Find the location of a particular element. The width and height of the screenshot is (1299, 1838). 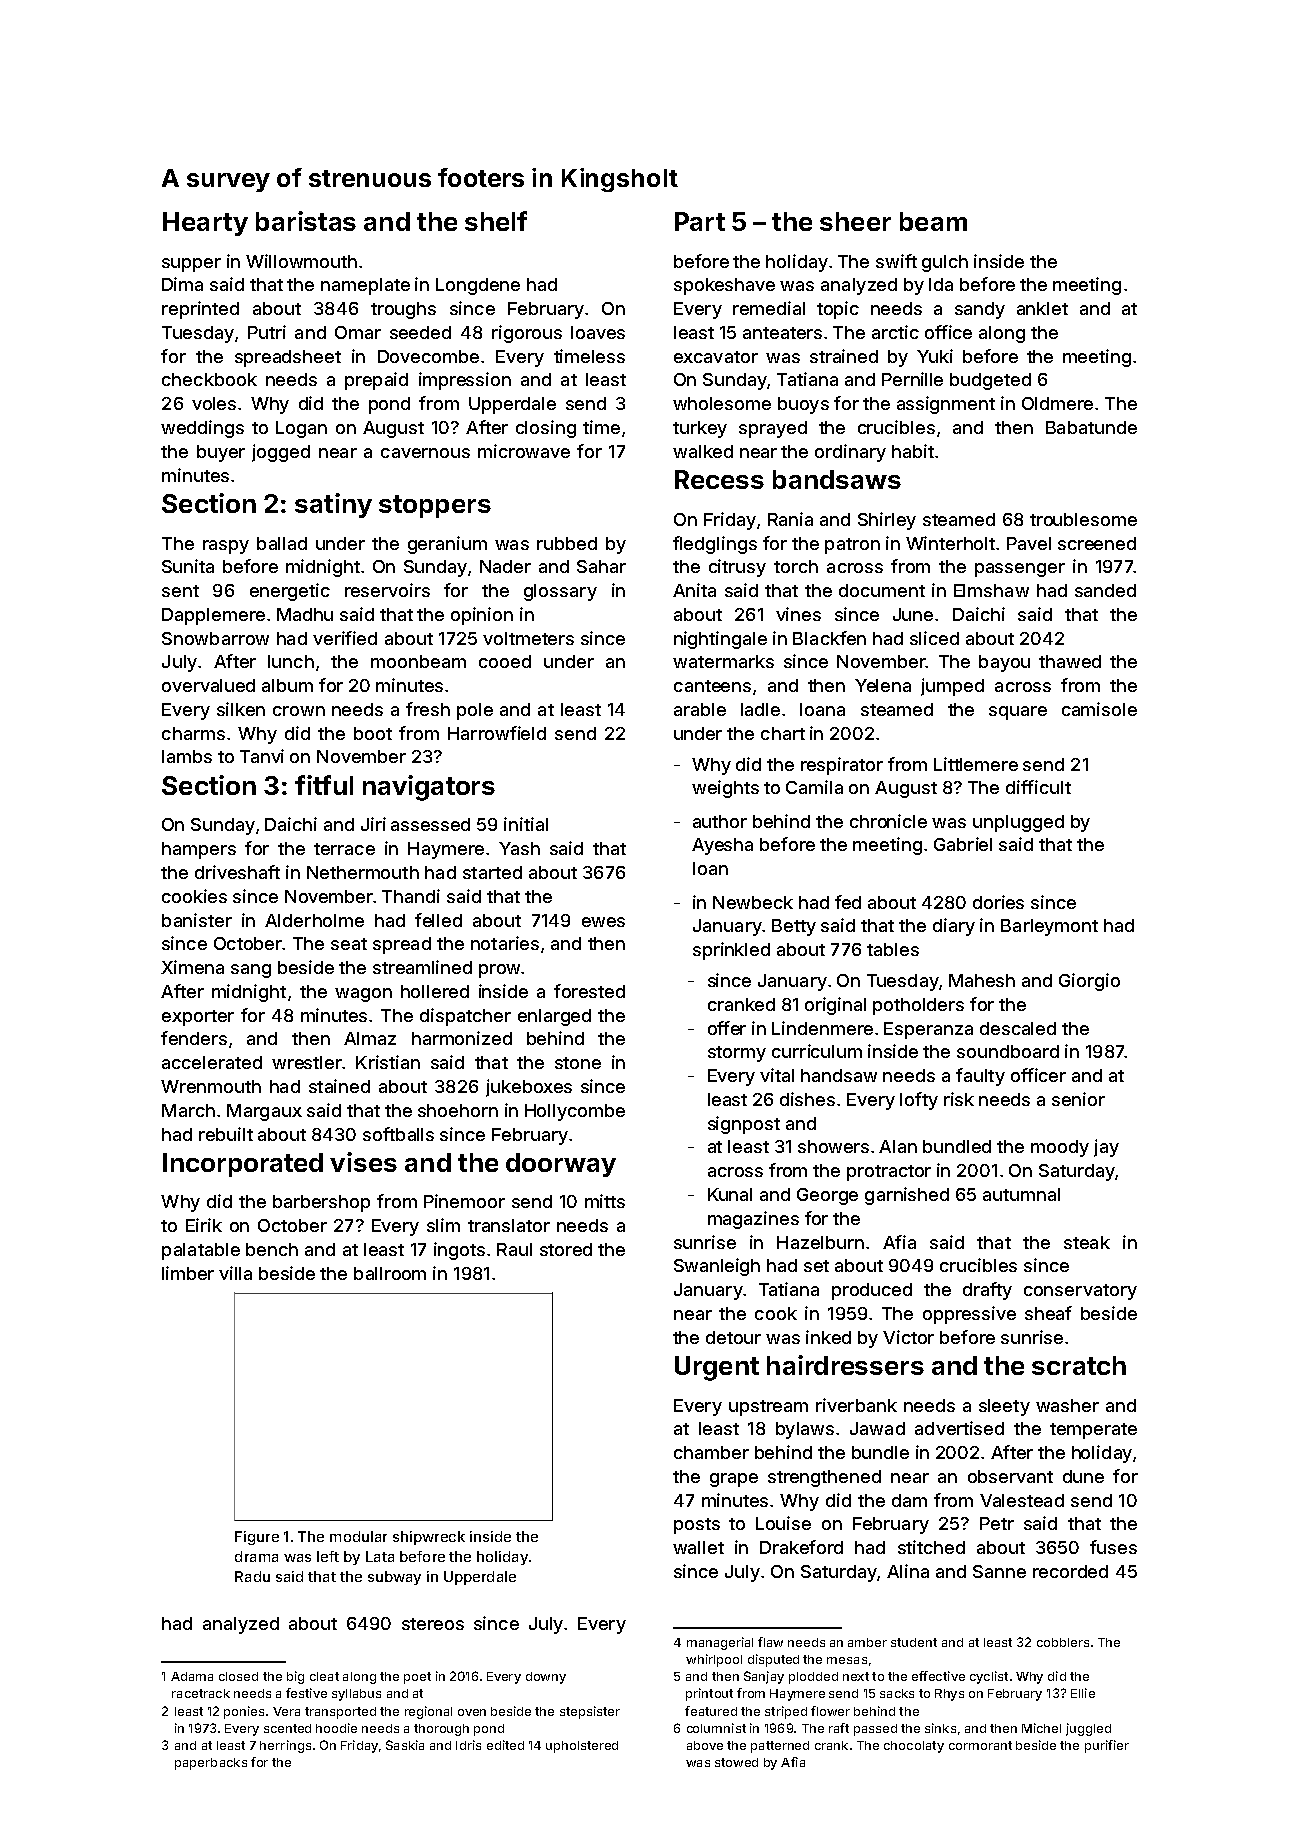

fuses is located at coordinates (1113, 1547).
